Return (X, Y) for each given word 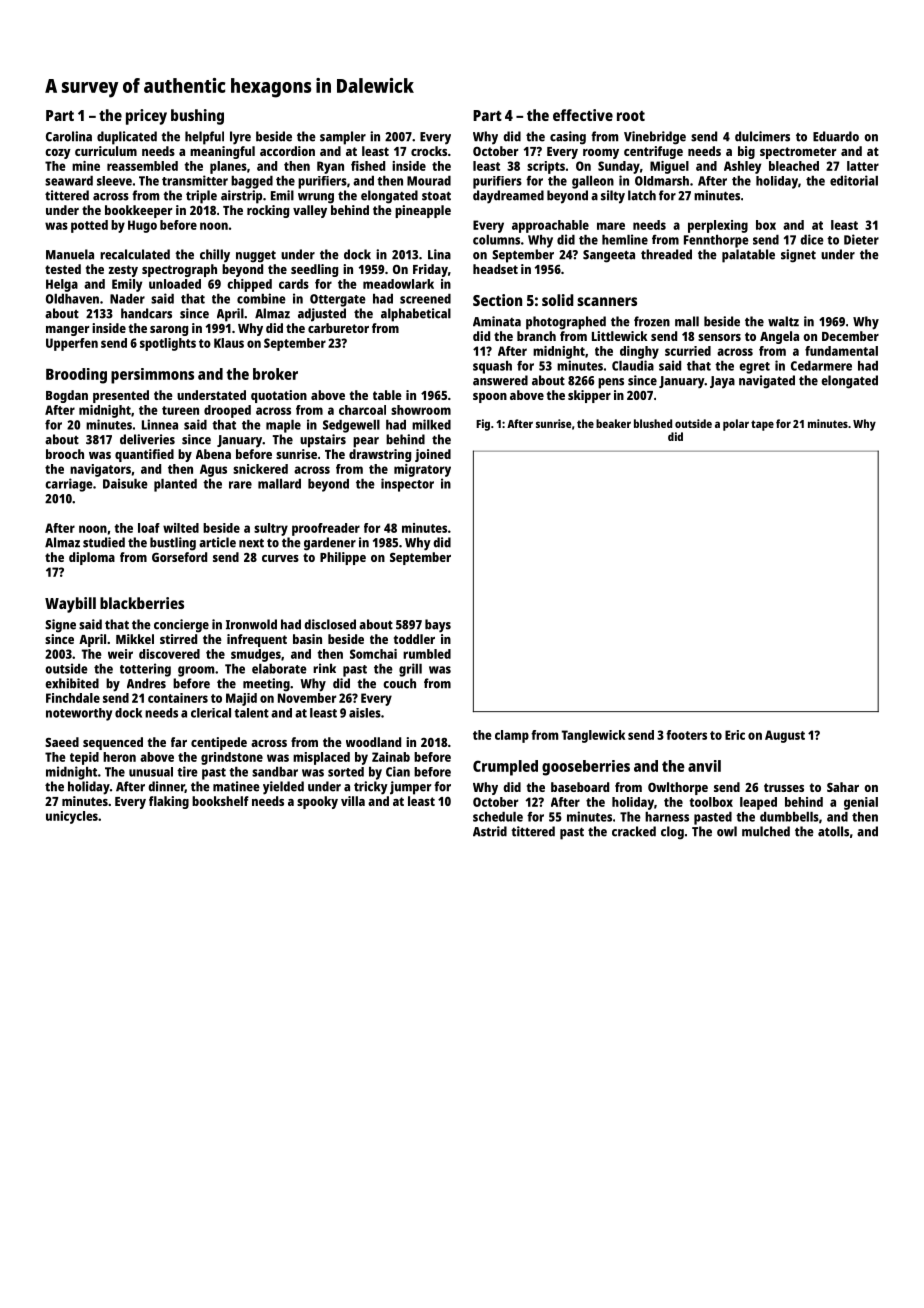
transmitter (195, 180)
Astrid (490, 831)
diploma (92, 558)
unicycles (72, 817)
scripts (546, 167)
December (850, 336)
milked (431, 424)
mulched (766, 831)
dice (812, 239)
